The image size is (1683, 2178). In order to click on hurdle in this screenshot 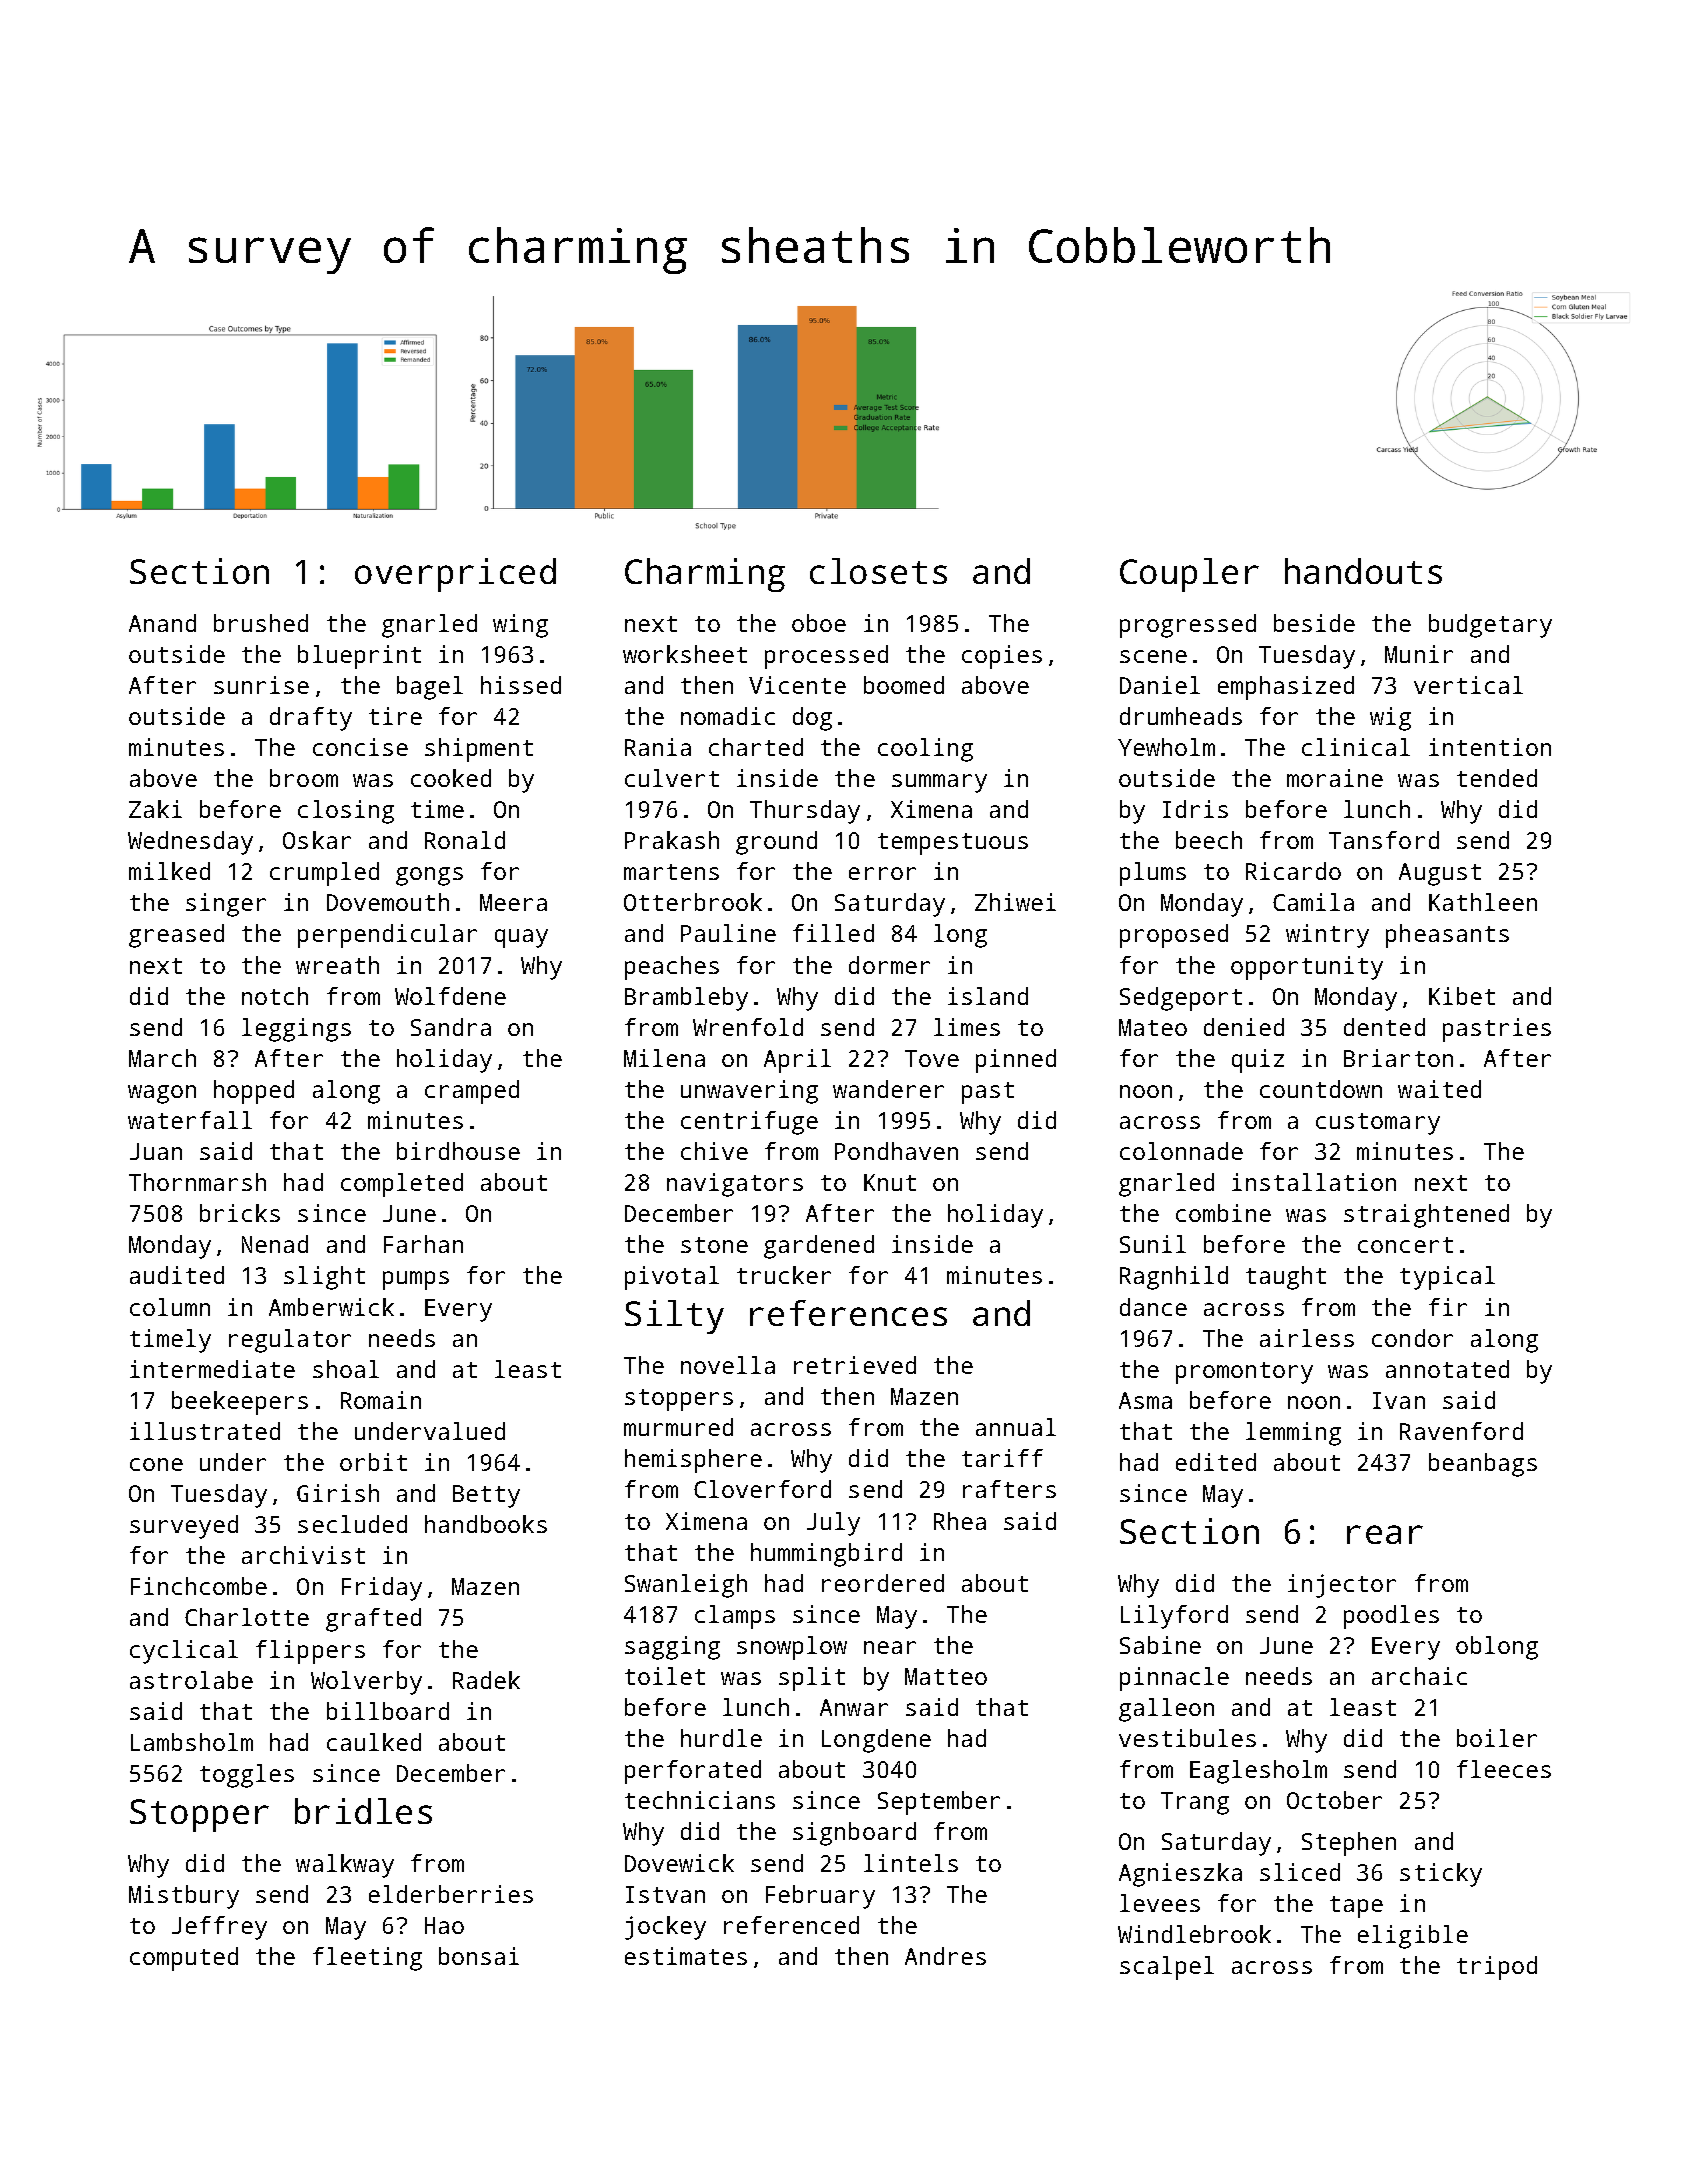, I will do `click(721, 1738)`.
